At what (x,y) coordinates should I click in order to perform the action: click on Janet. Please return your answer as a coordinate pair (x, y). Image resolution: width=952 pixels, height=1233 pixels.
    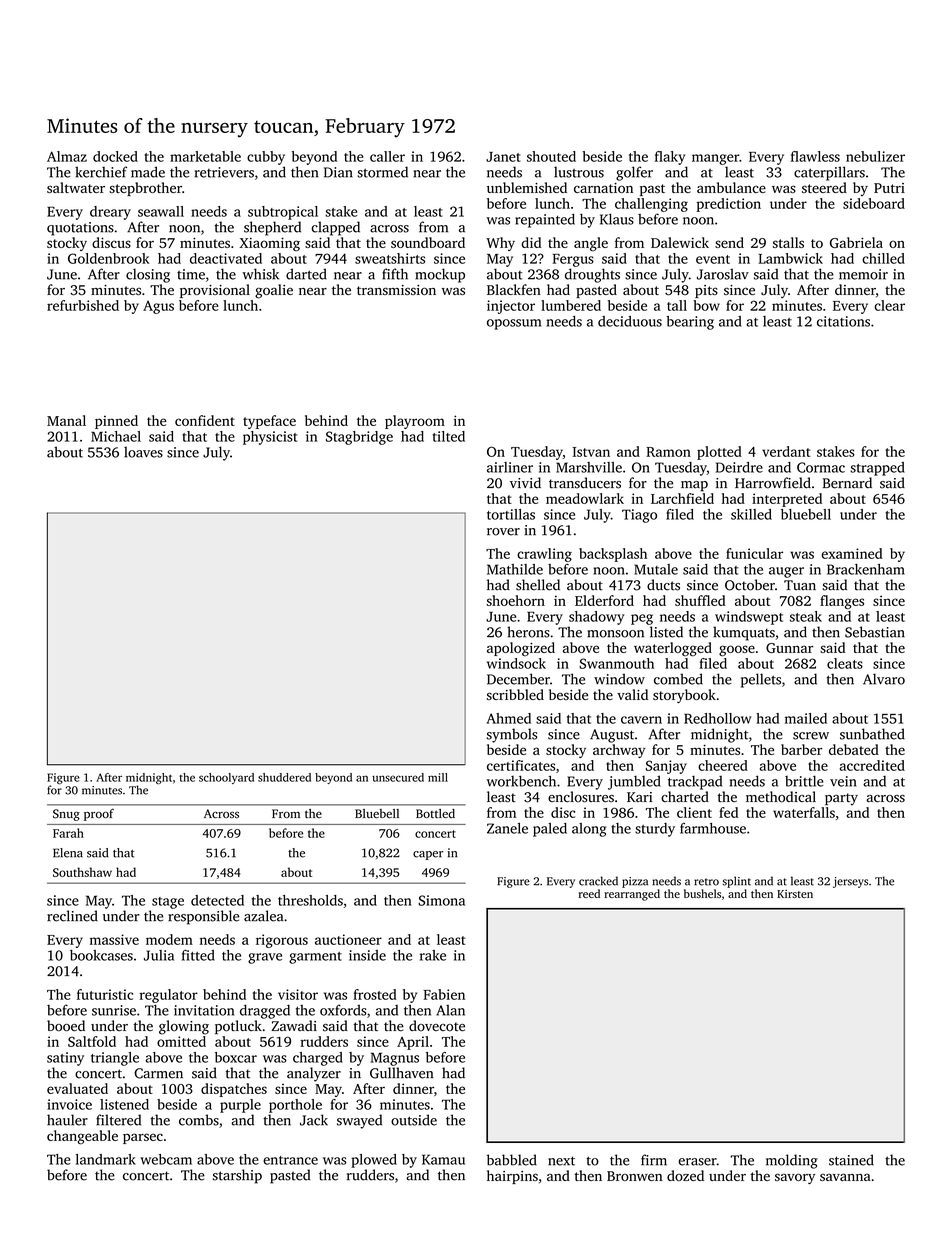
    Looking at the image, I should click on (503, 157).
